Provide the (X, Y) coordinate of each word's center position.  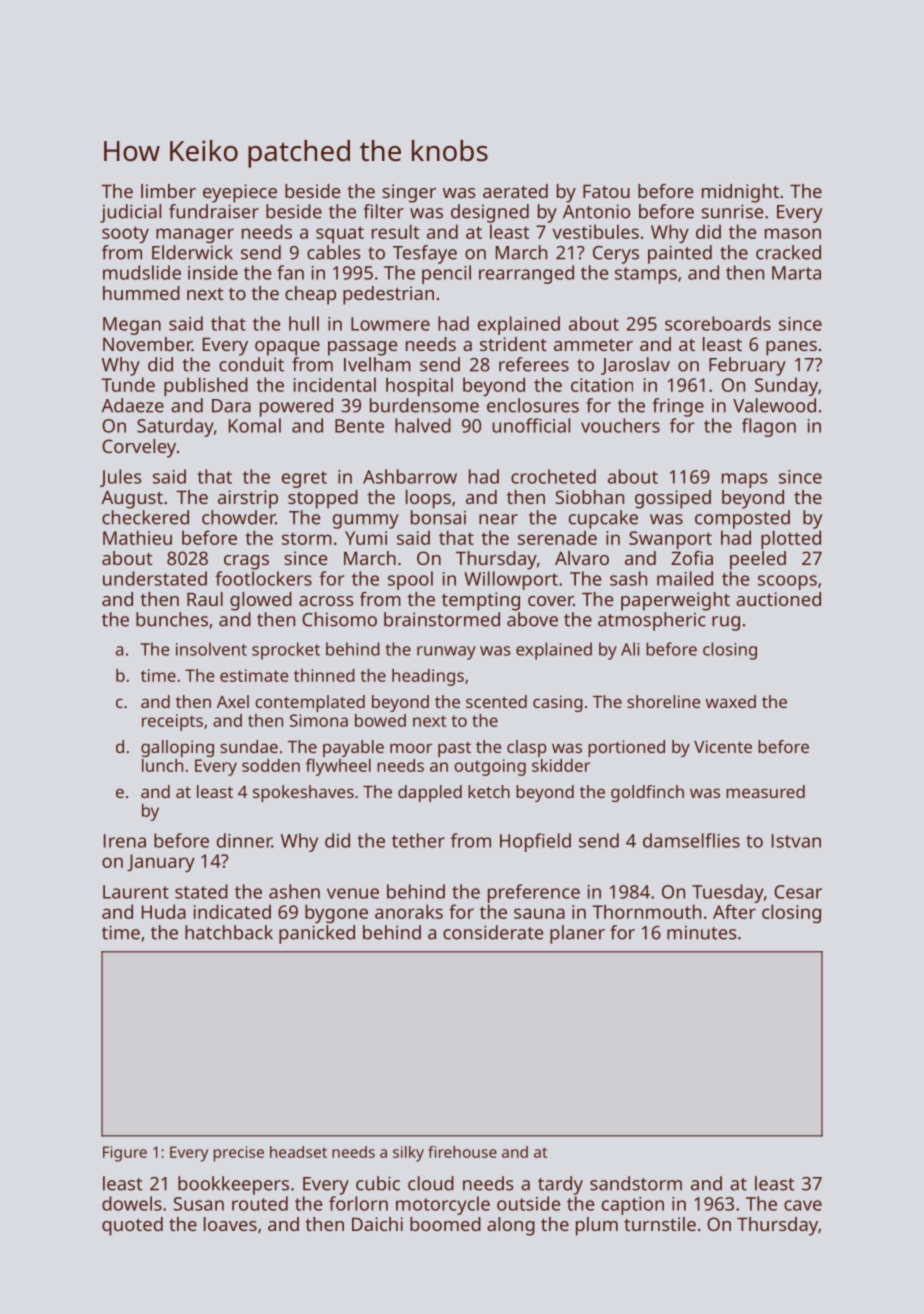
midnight (740, 193)
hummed (141, 293)
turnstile (660, 1224)
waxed (731, 701)
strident (513, 344)
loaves (230, 1224)
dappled (430, 793)
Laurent (136, 892)
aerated (515, 191)
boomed (445, 1224)
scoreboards (718, 323)
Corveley (139, 448)
